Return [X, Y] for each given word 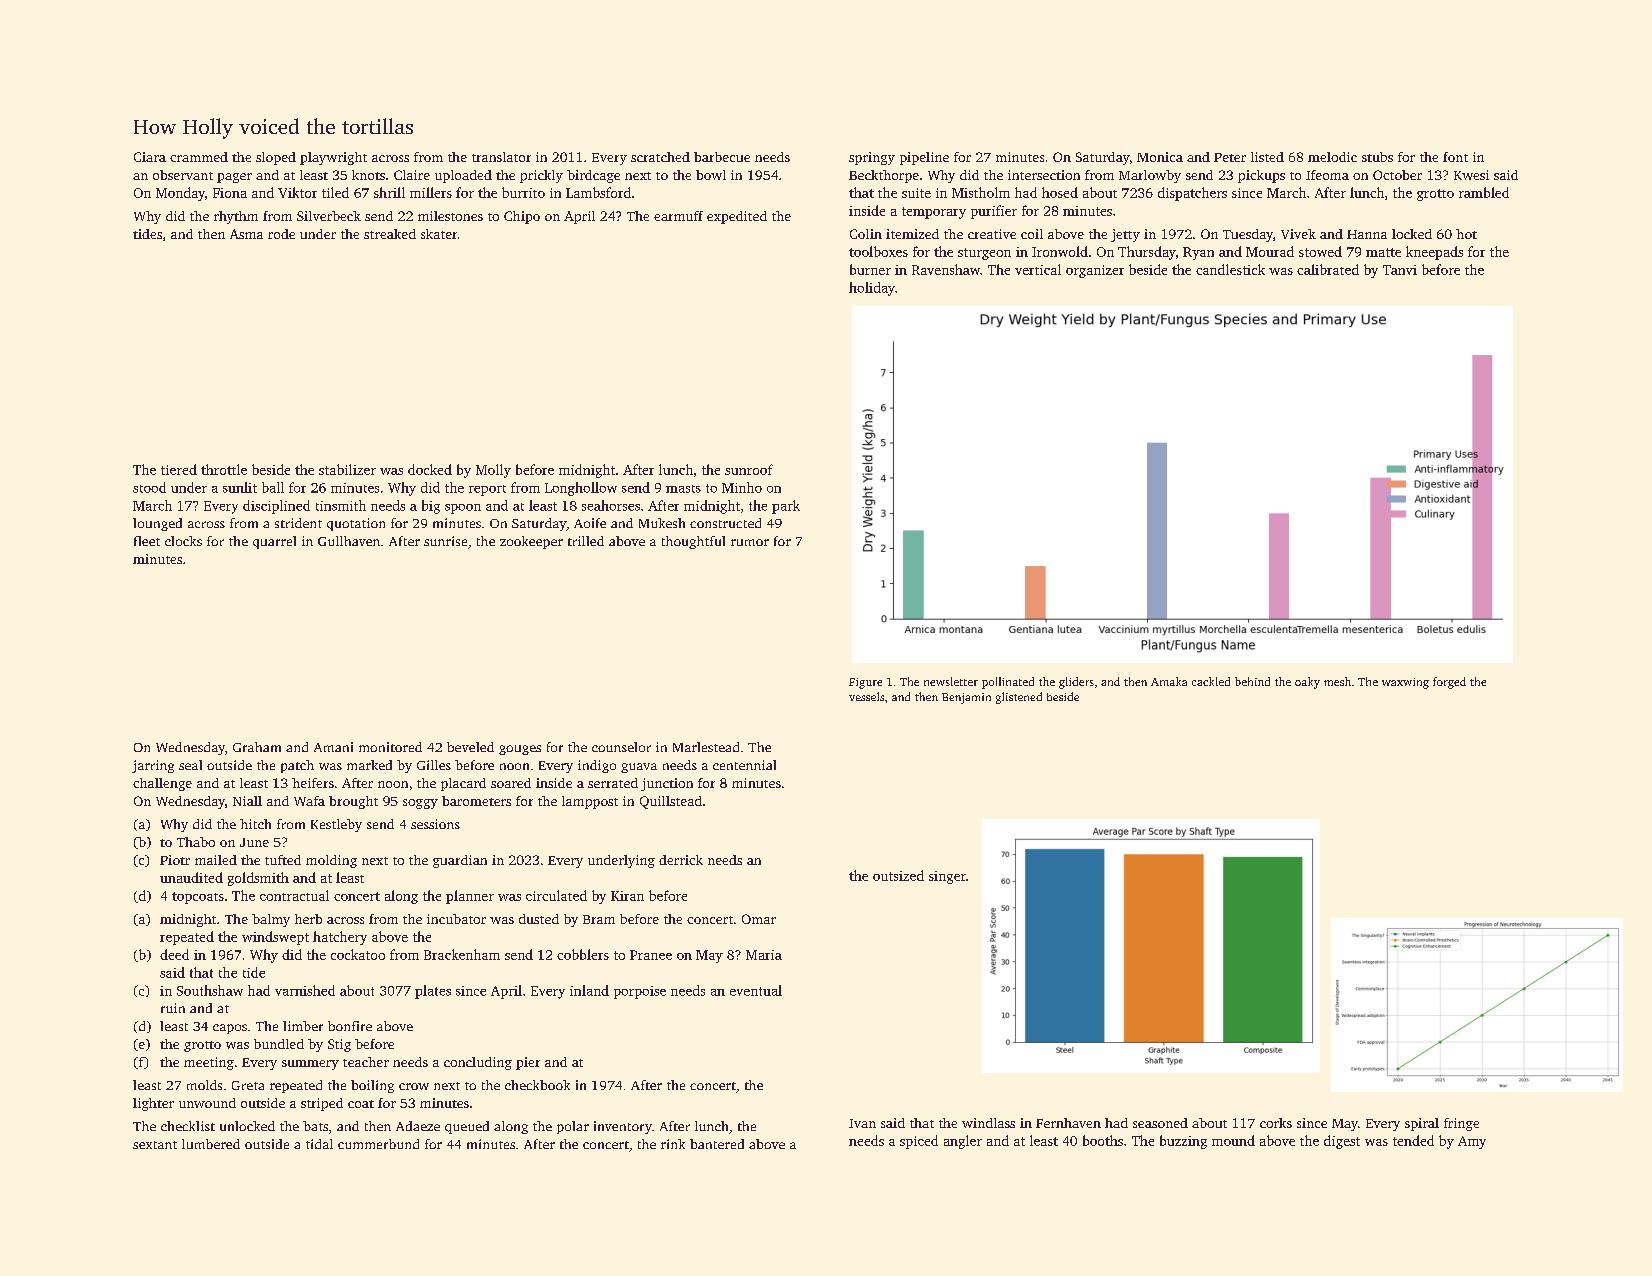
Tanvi [1400, 270]
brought [353, 802]
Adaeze [418, 1126]
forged [1449, 683]
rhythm [236, 217]
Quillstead [671, 802]
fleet [147, 541]
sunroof [749, 469]
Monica [1160, 157]
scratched [660, 157]
